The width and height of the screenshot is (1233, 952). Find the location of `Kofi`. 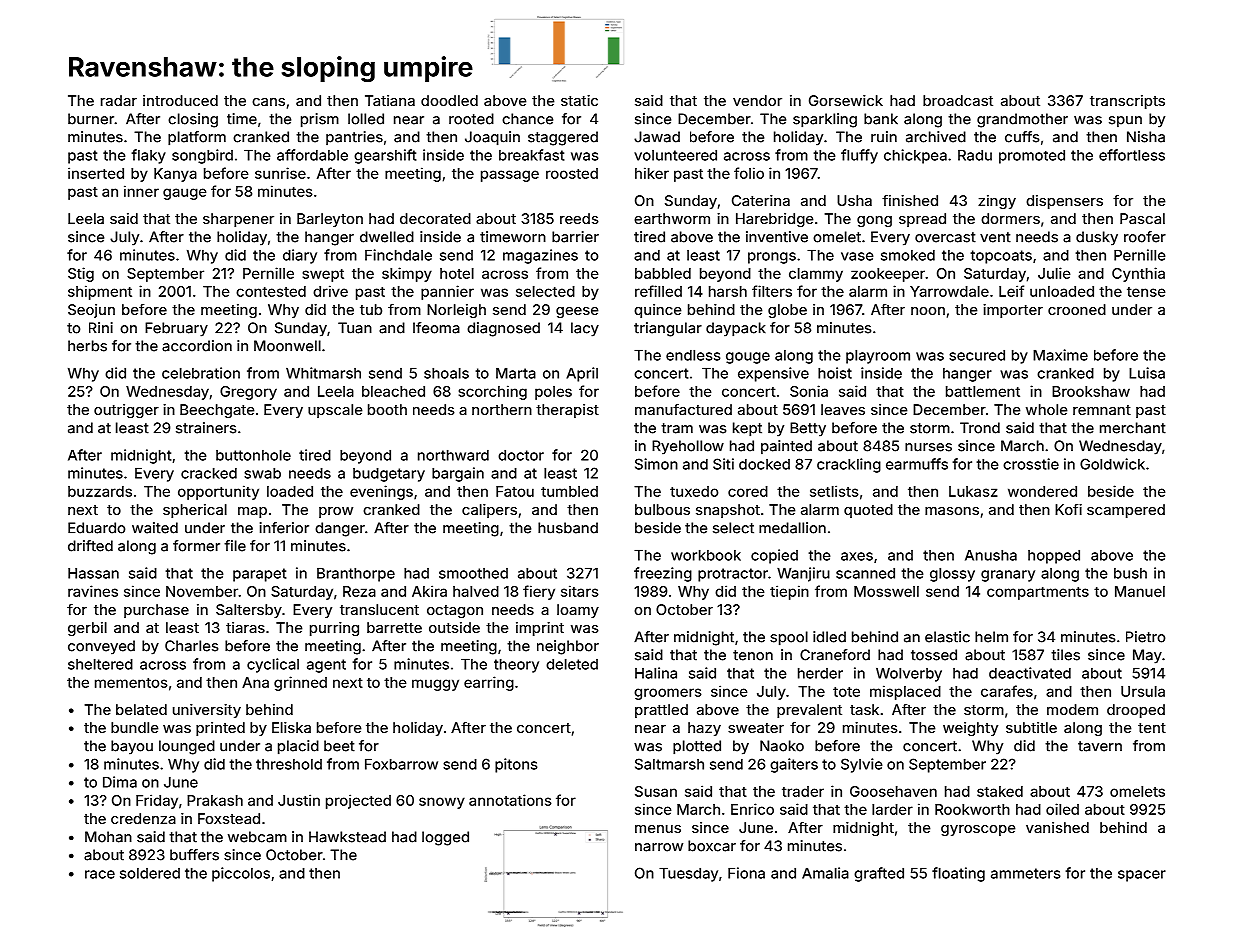

Kofi is located at coordinates (1068, 509).
